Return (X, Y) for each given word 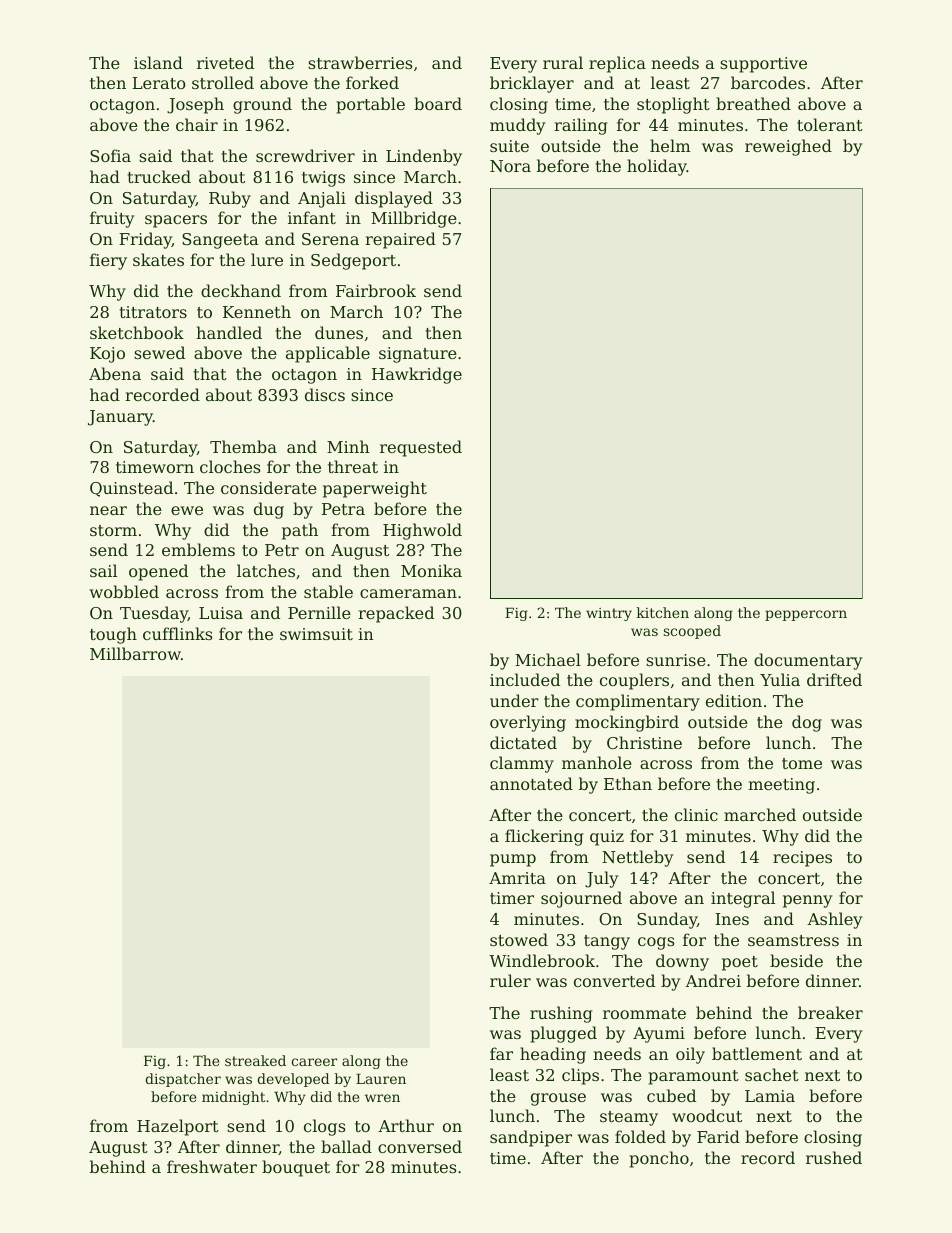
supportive (763, 65)
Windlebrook (542, 960)
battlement (757, 1053)
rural (563, 62)
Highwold (422, 531)
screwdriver (305, 155)
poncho (659, 1159)
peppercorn (806, 615)
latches (266, 570)
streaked (255, 1060)
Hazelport (178, 1127)
